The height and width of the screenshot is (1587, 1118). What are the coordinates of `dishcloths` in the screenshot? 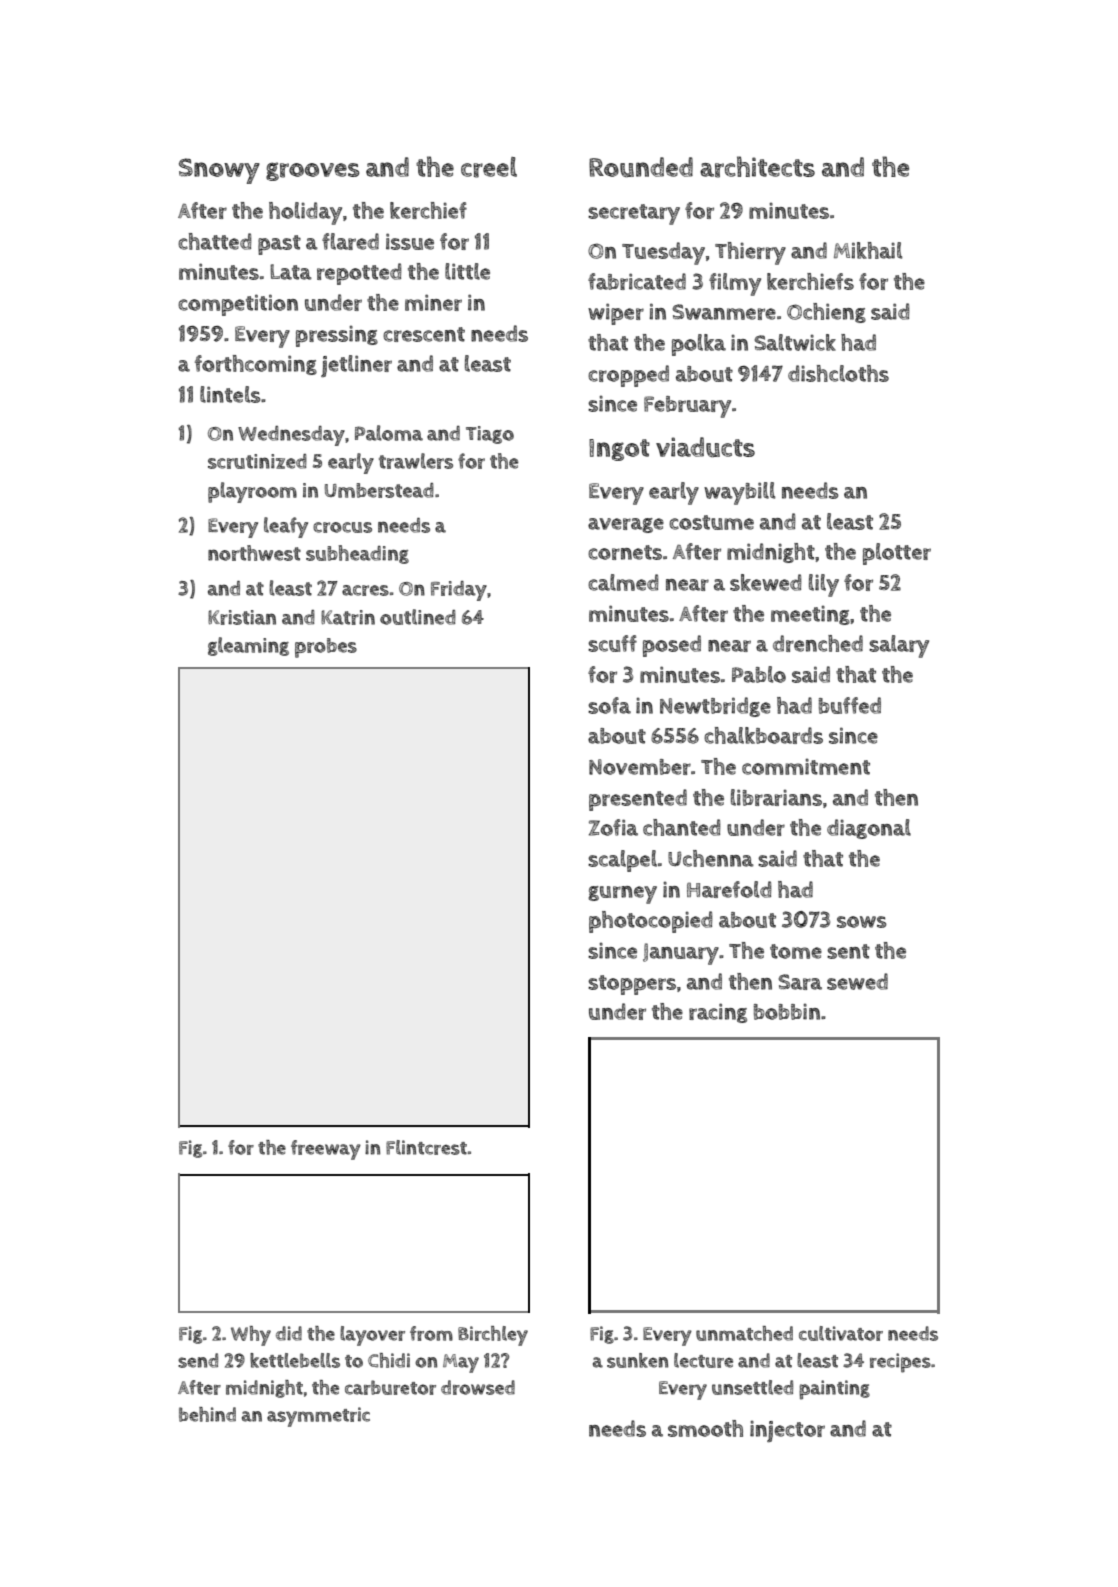 It's located at (838, 373).
